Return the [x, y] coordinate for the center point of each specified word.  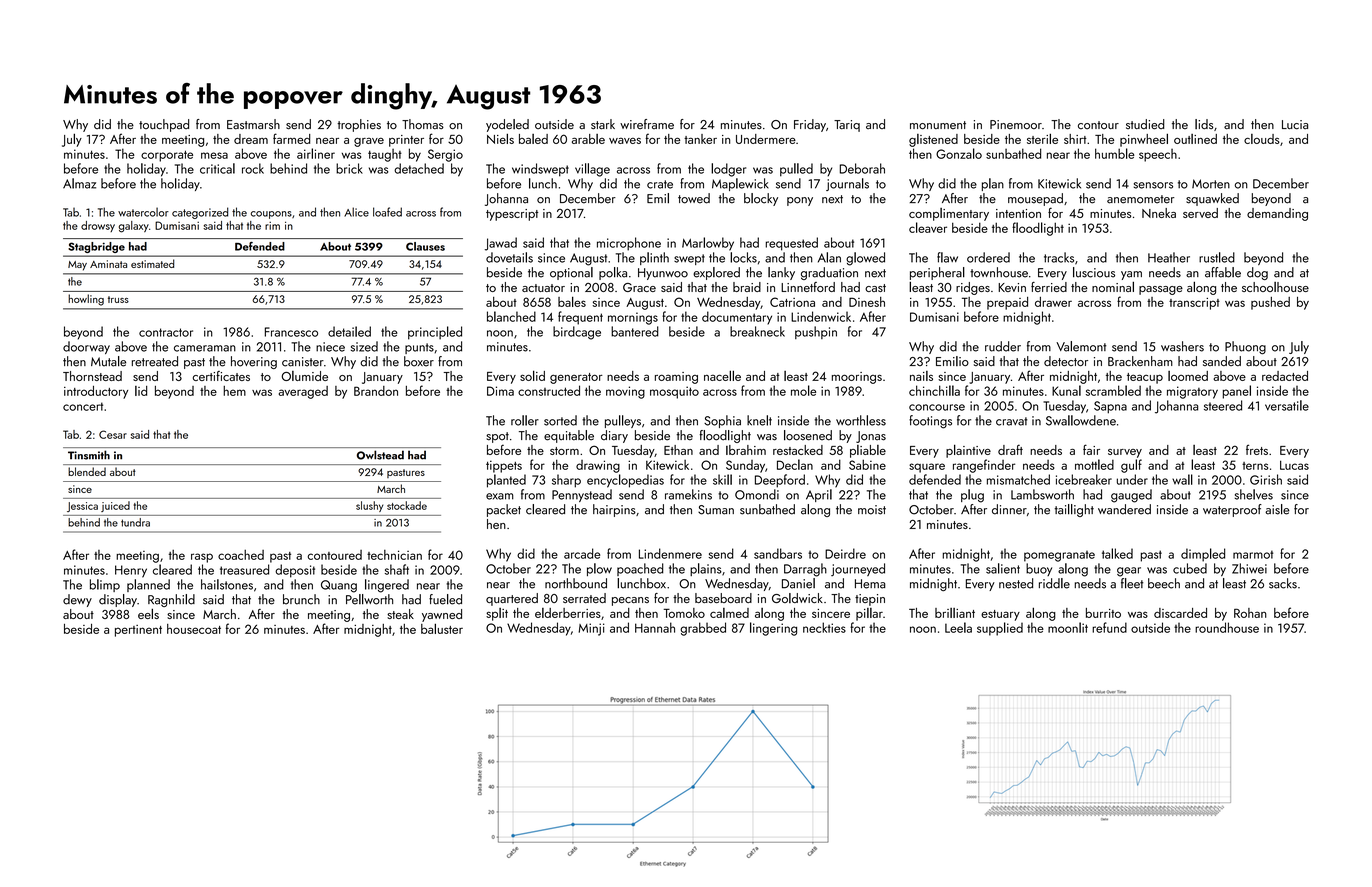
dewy [77, 600]
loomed [1188, 376]
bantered [635, 331]
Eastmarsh [253, 124]
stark [603, 124]
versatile [1287, 405]
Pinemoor [1016, 124]
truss [118, 299]
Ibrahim [746, 450]
